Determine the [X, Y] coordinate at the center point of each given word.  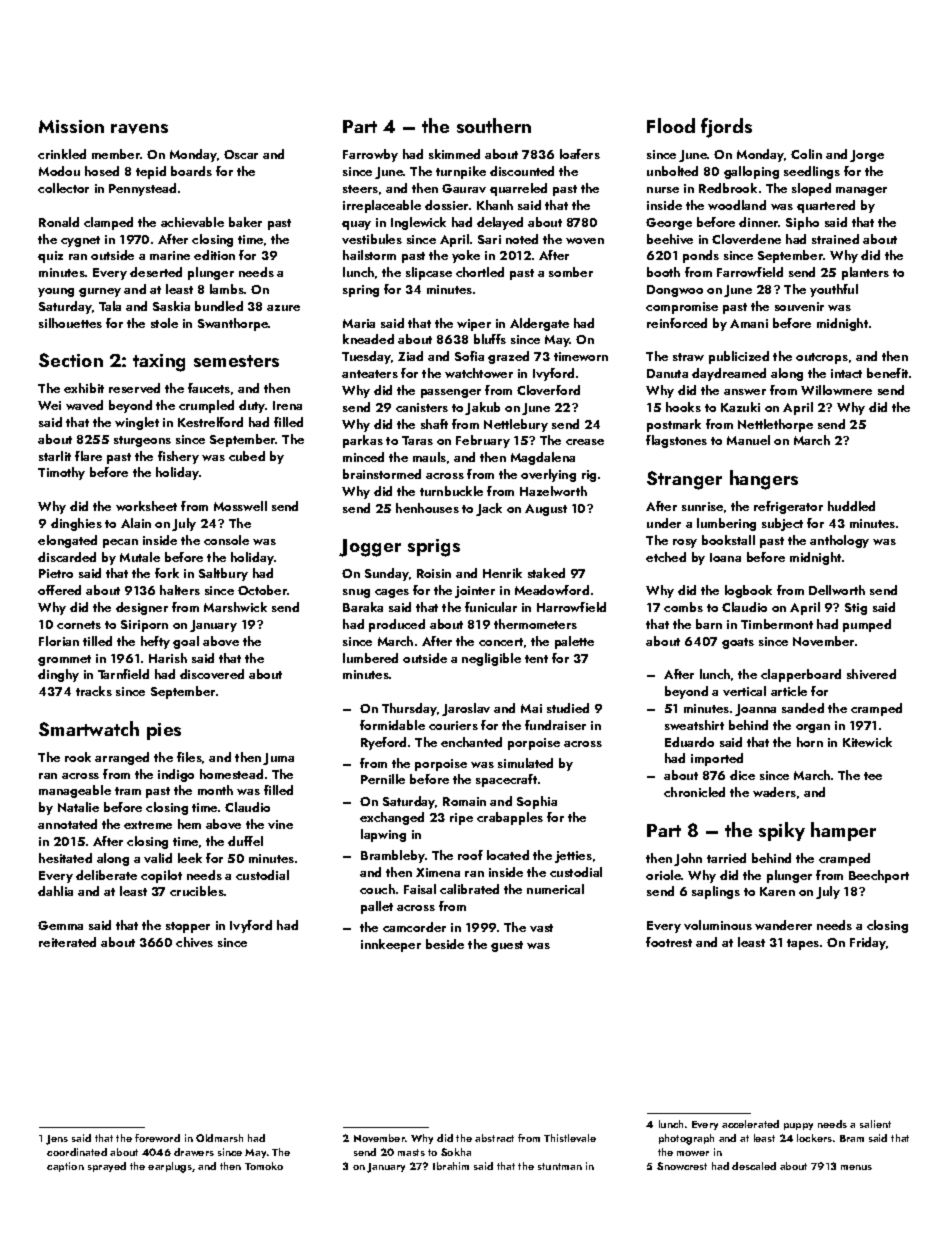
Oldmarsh [219, 1138]
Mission [71, 126]
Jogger [370, 548]
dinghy [58, 675]
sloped [811, 189]
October [262, 590]
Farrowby [370, 155]
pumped [867, 625]
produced [397, 625]
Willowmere [836, 390]
